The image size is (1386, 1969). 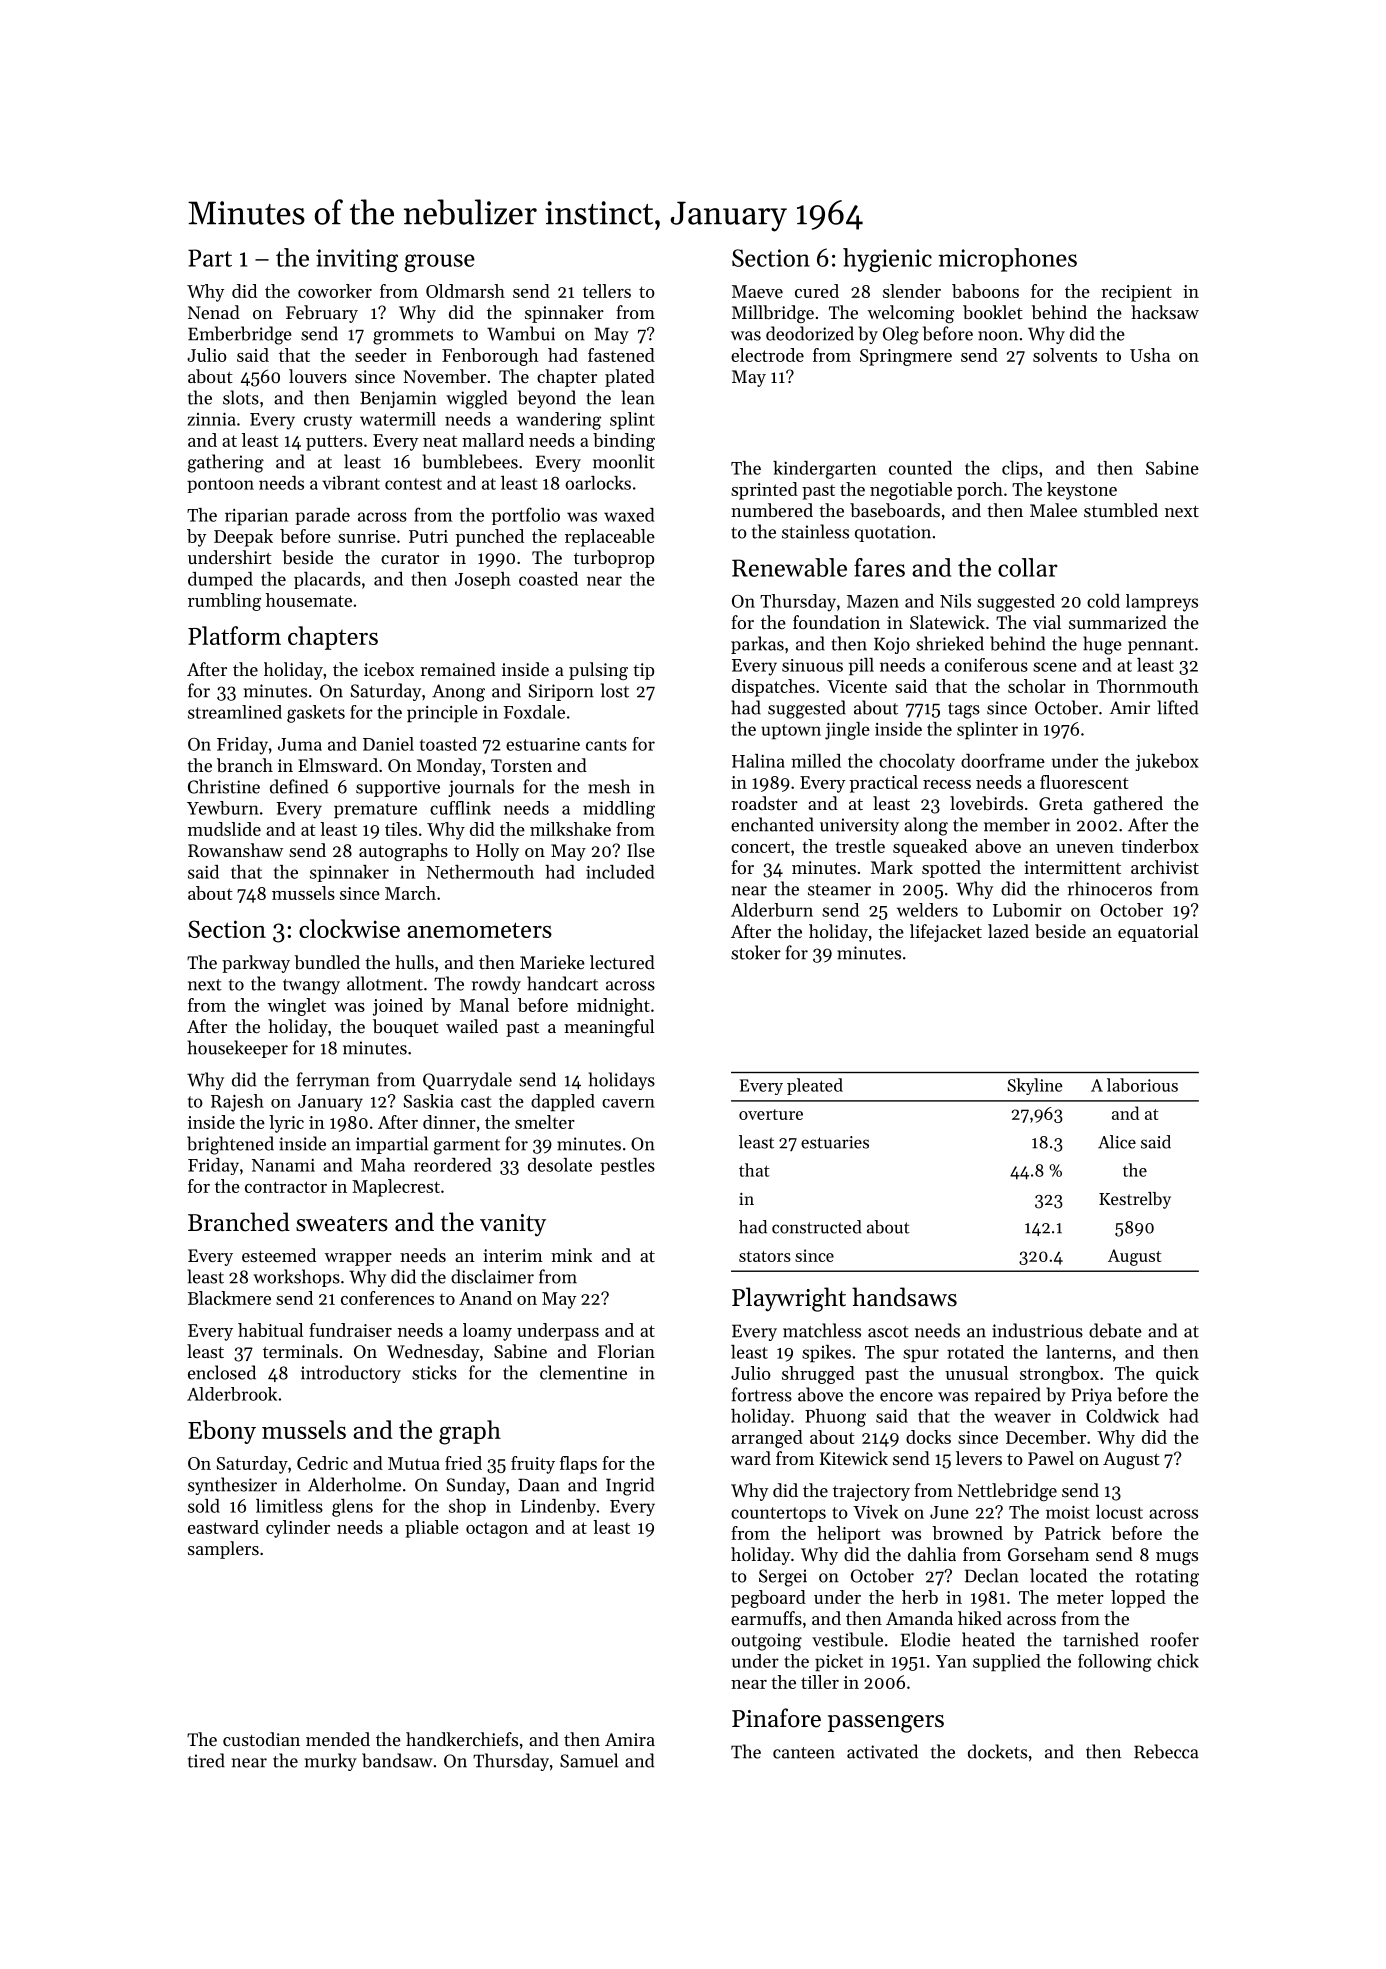 What do you see at coordinates (767, 355) in the image?
I see `electrode` at bounding box center [767, 355].
